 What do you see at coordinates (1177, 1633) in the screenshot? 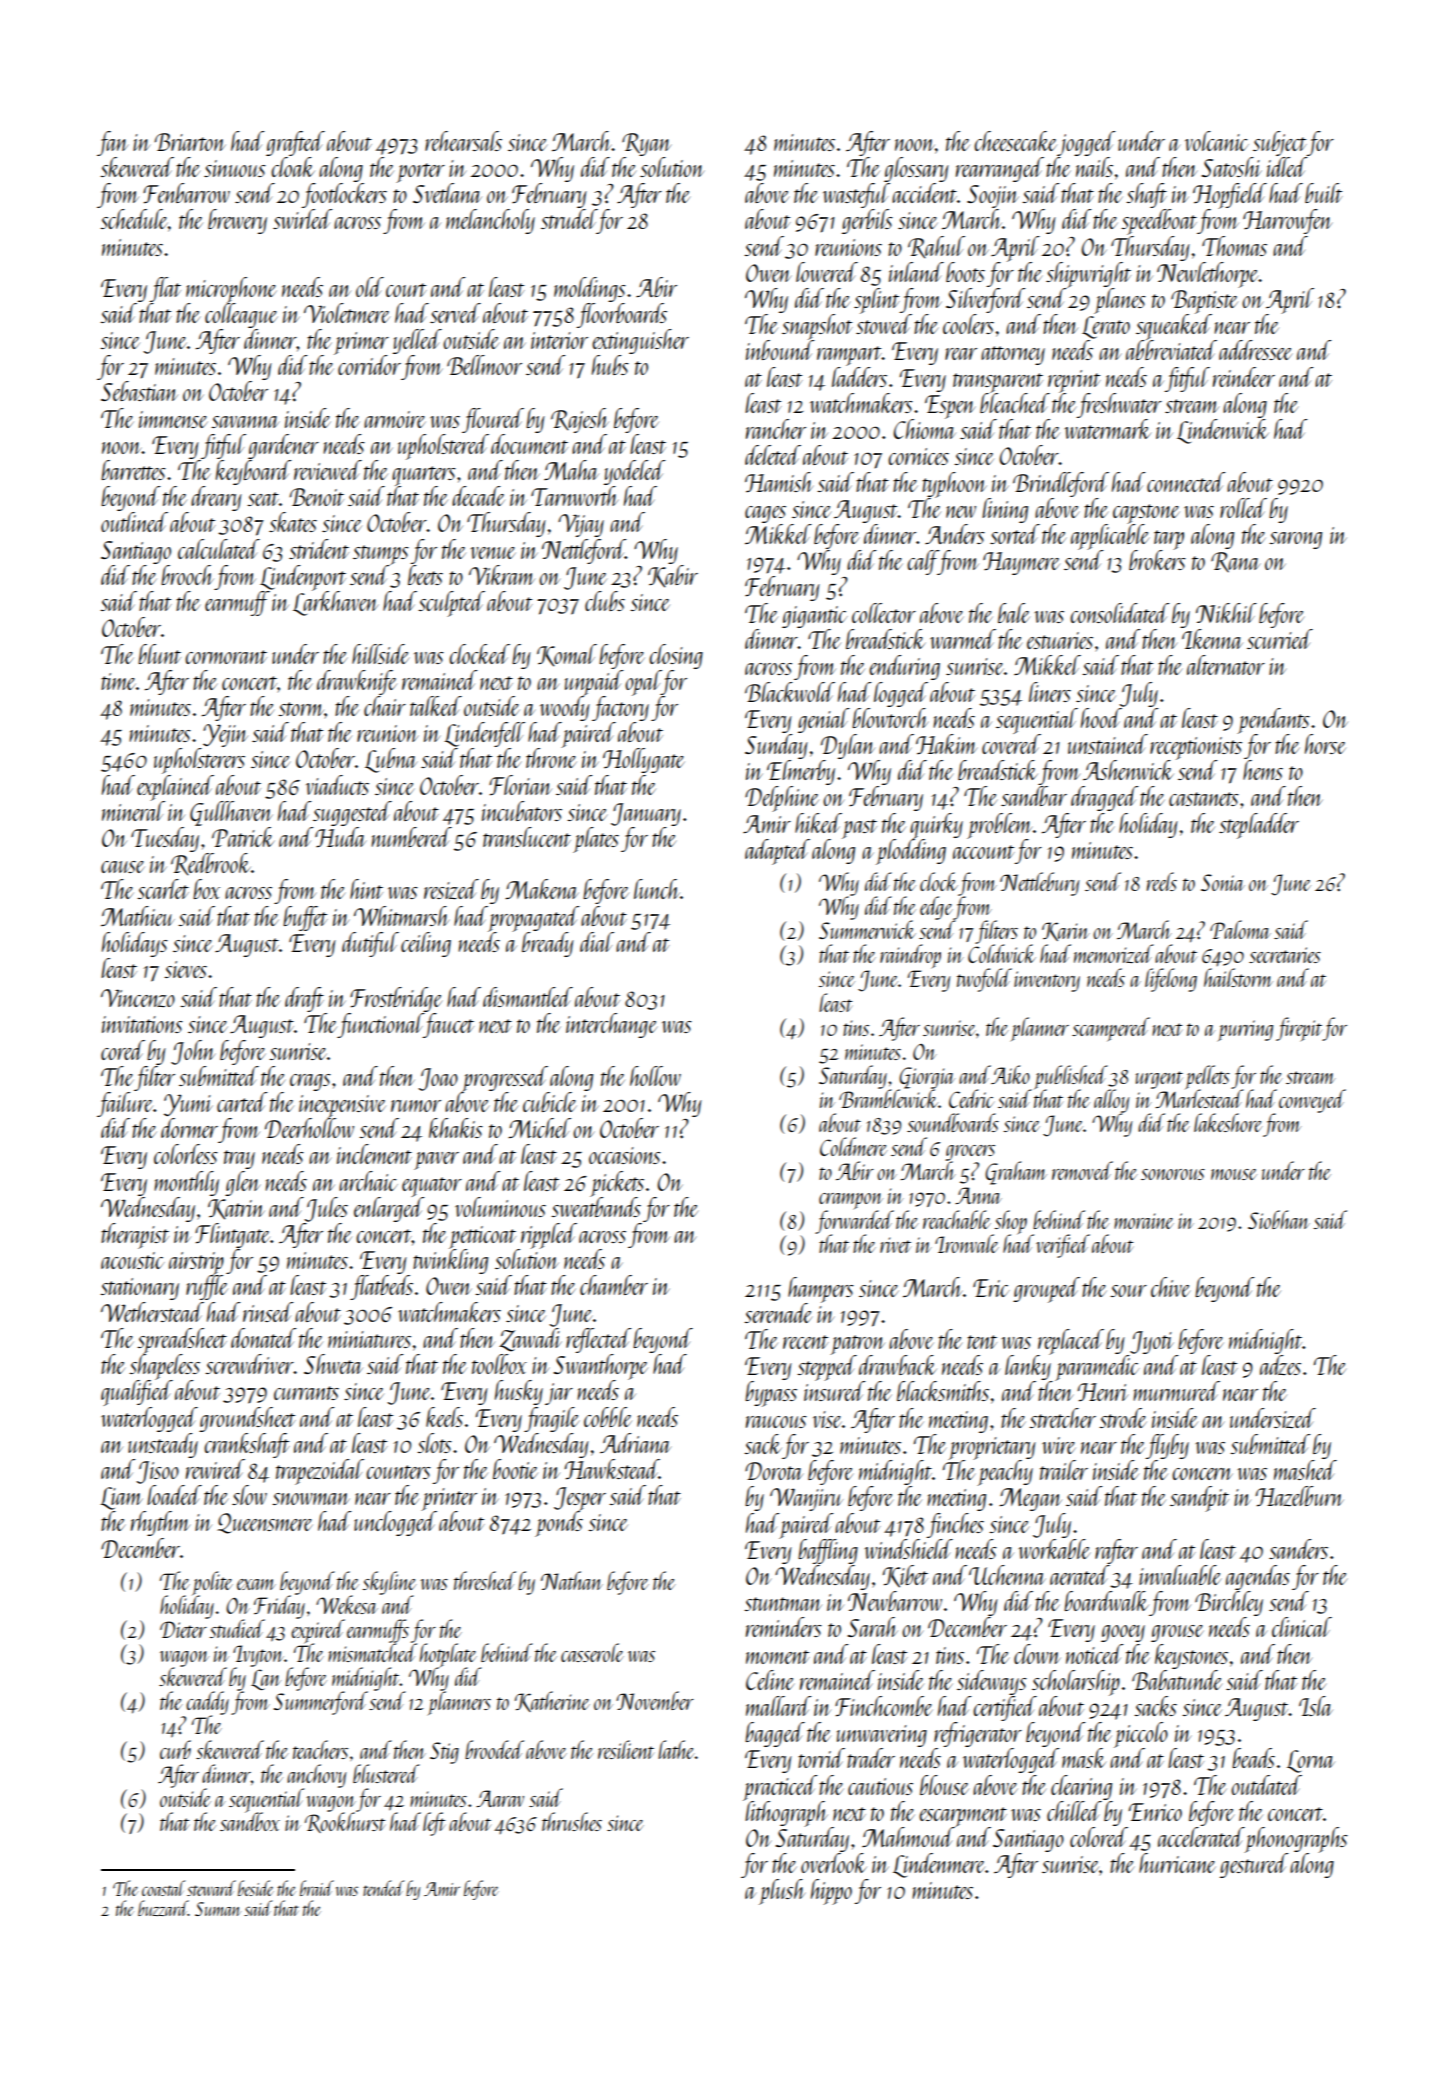
I see `grouse` at bounding box center [1177, 1633].
